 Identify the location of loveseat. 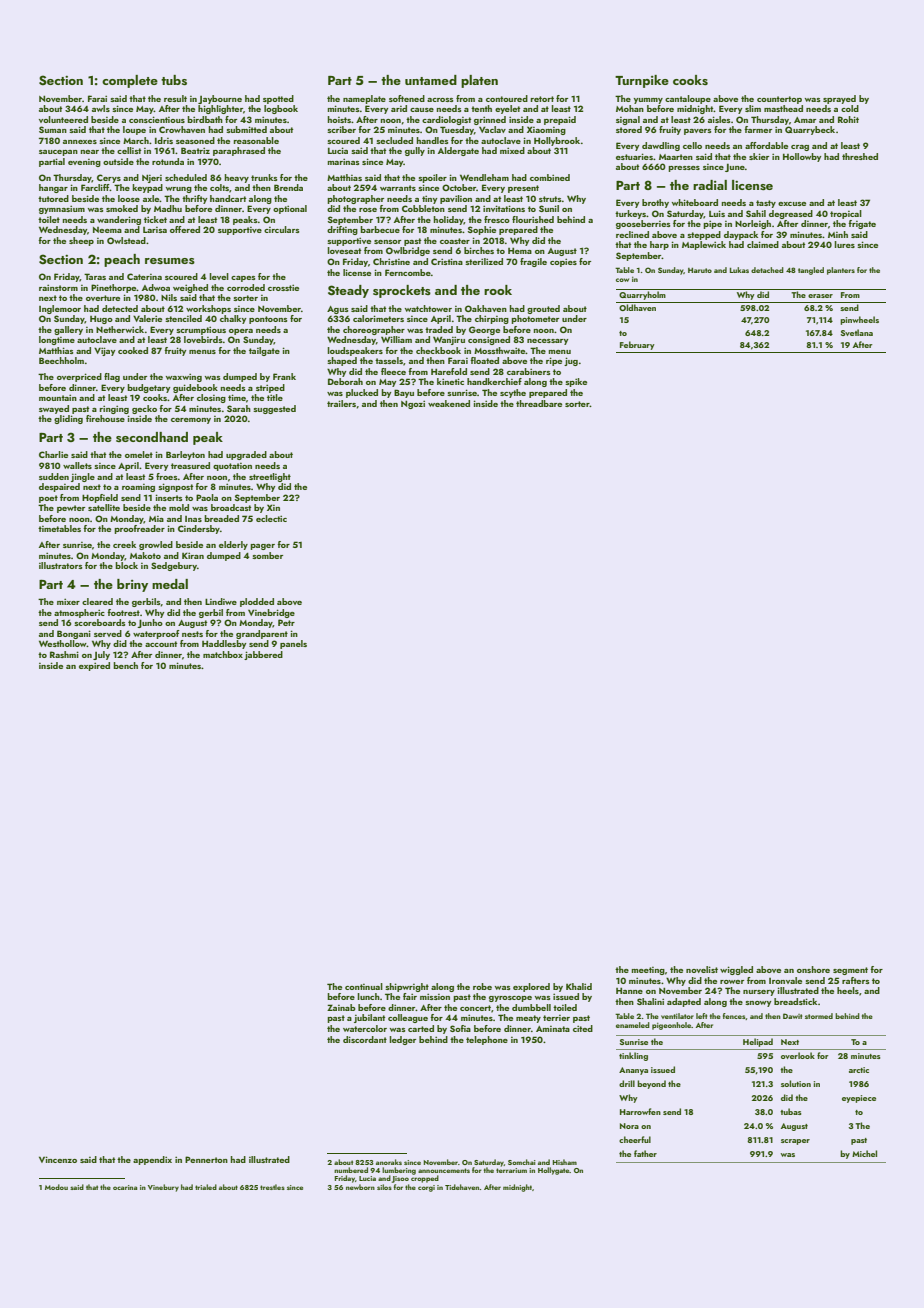
(344, 250).
